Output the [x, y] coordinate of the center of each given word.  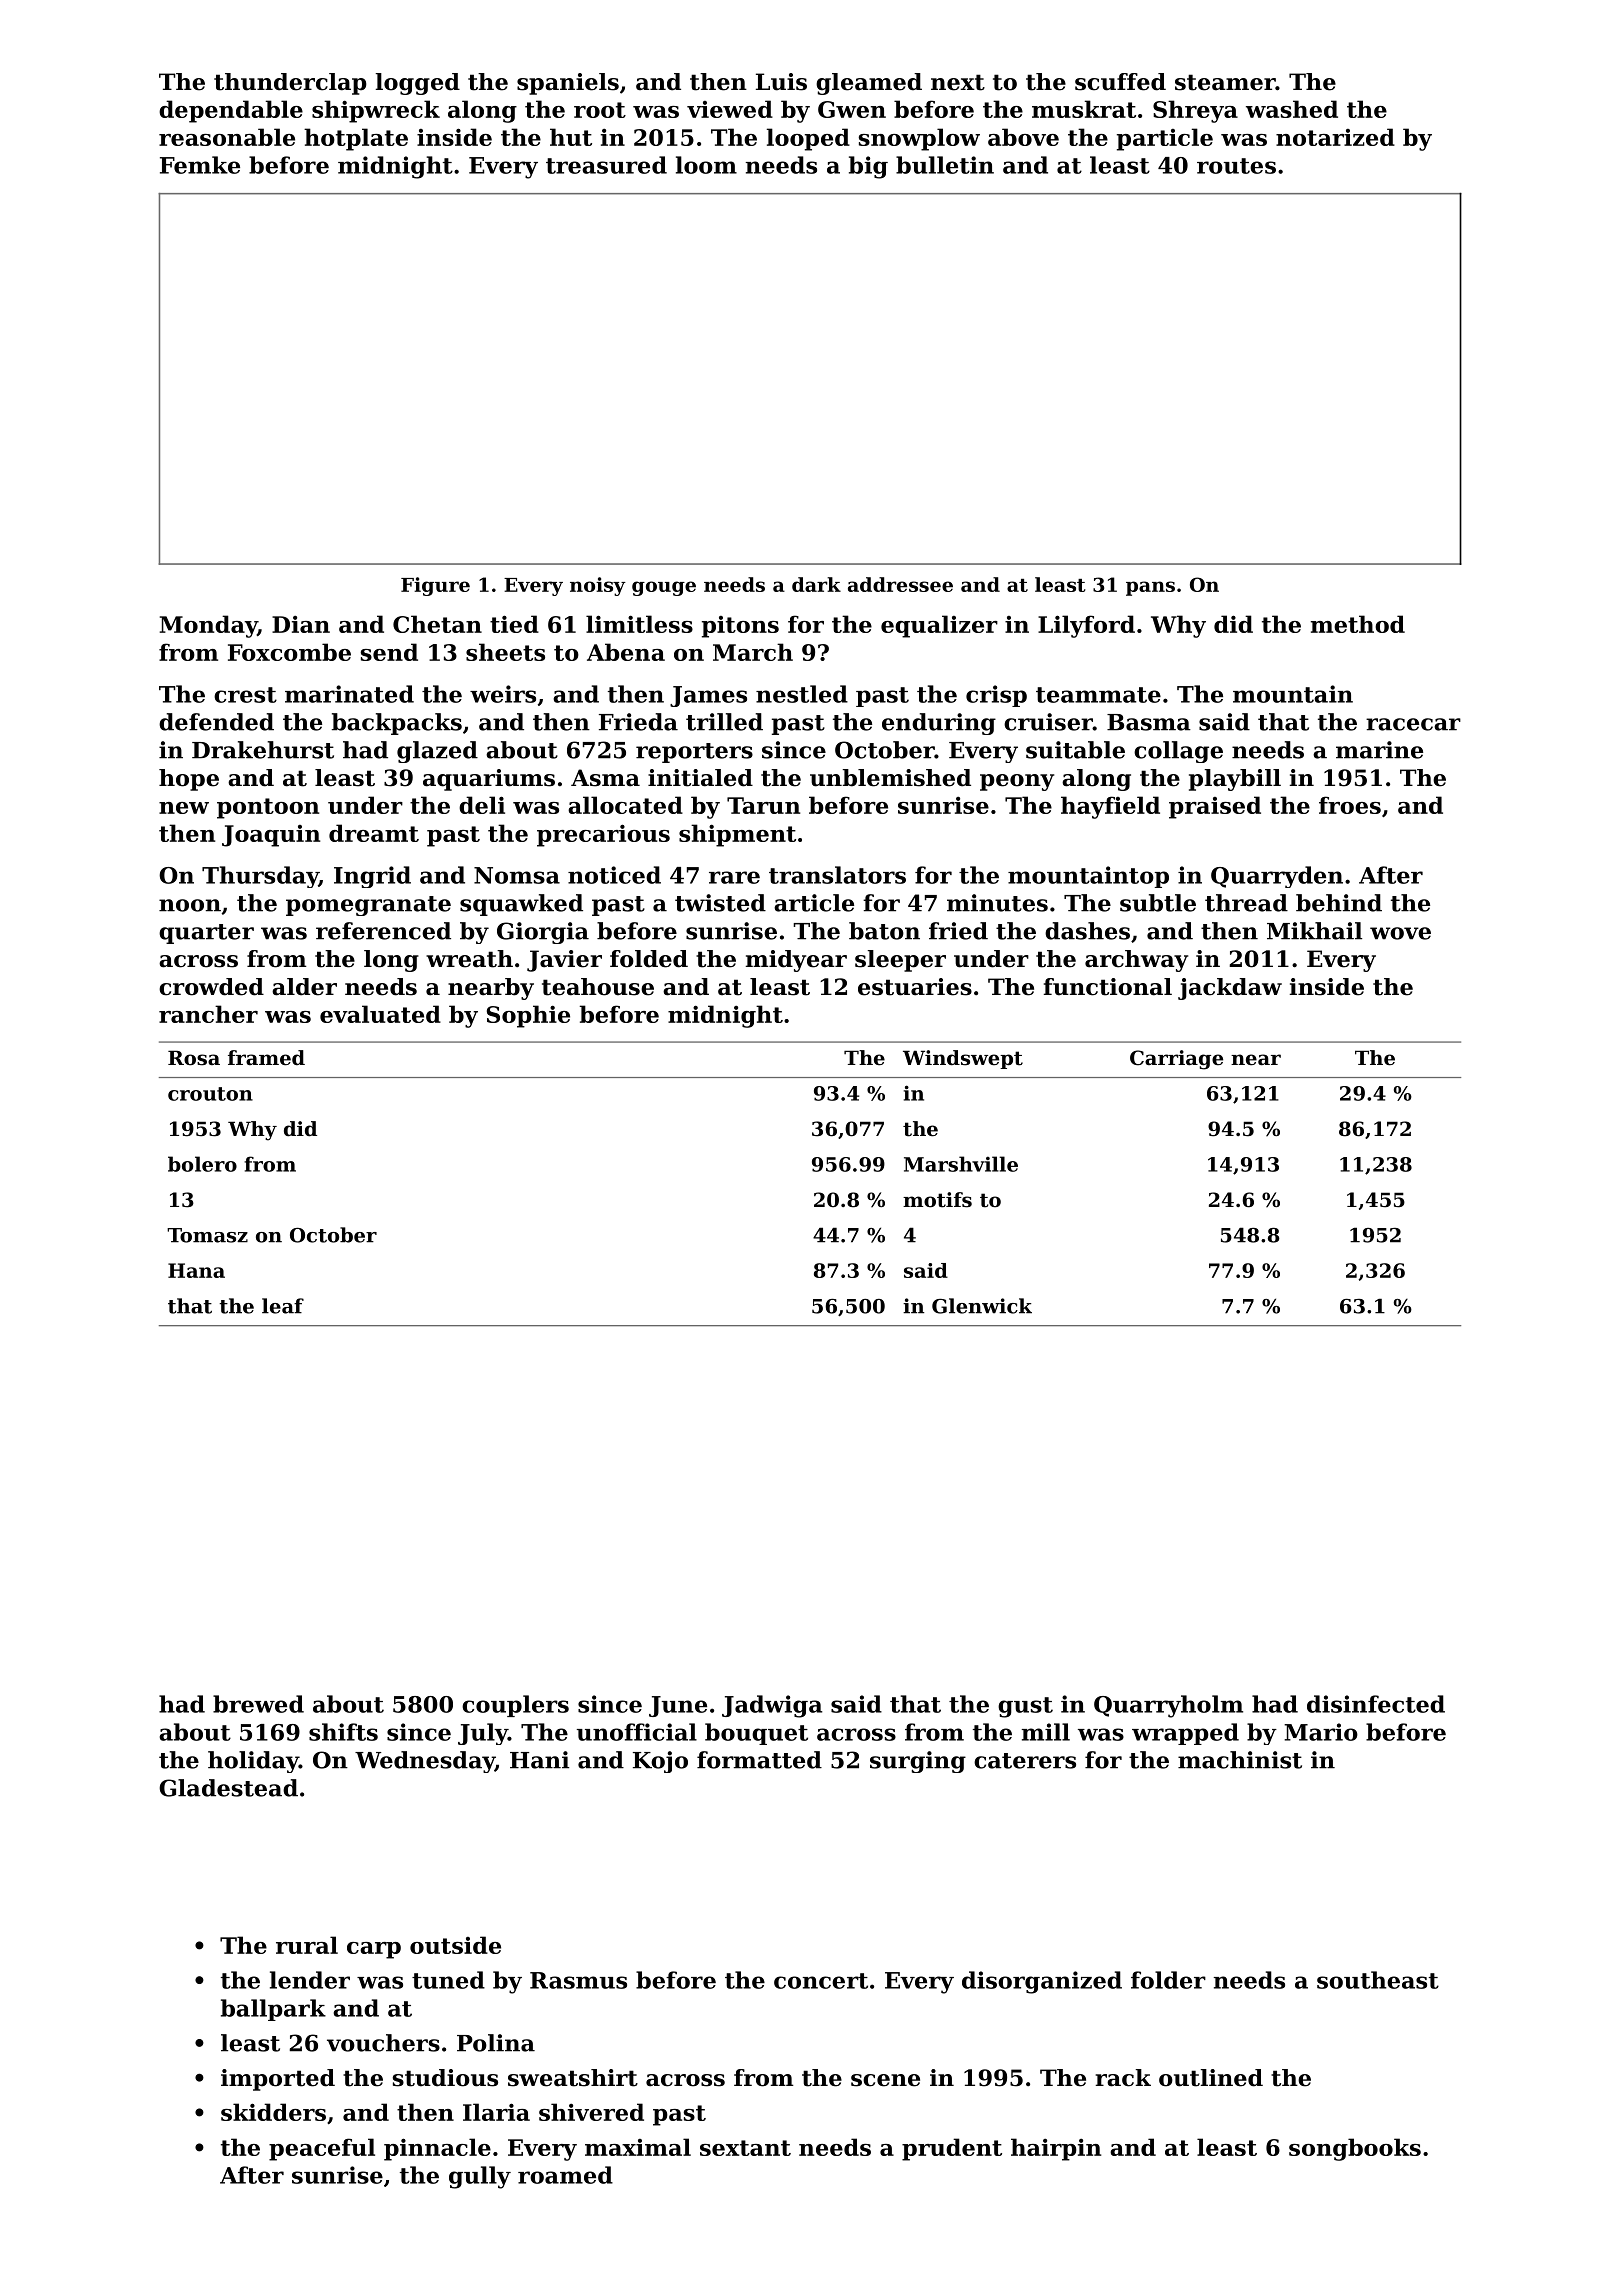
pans [1150, 588]
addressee [900, 584]
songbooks [1355, 2149]
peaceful [322, 2149]
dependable [231, 111]
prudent [952, 2149]
